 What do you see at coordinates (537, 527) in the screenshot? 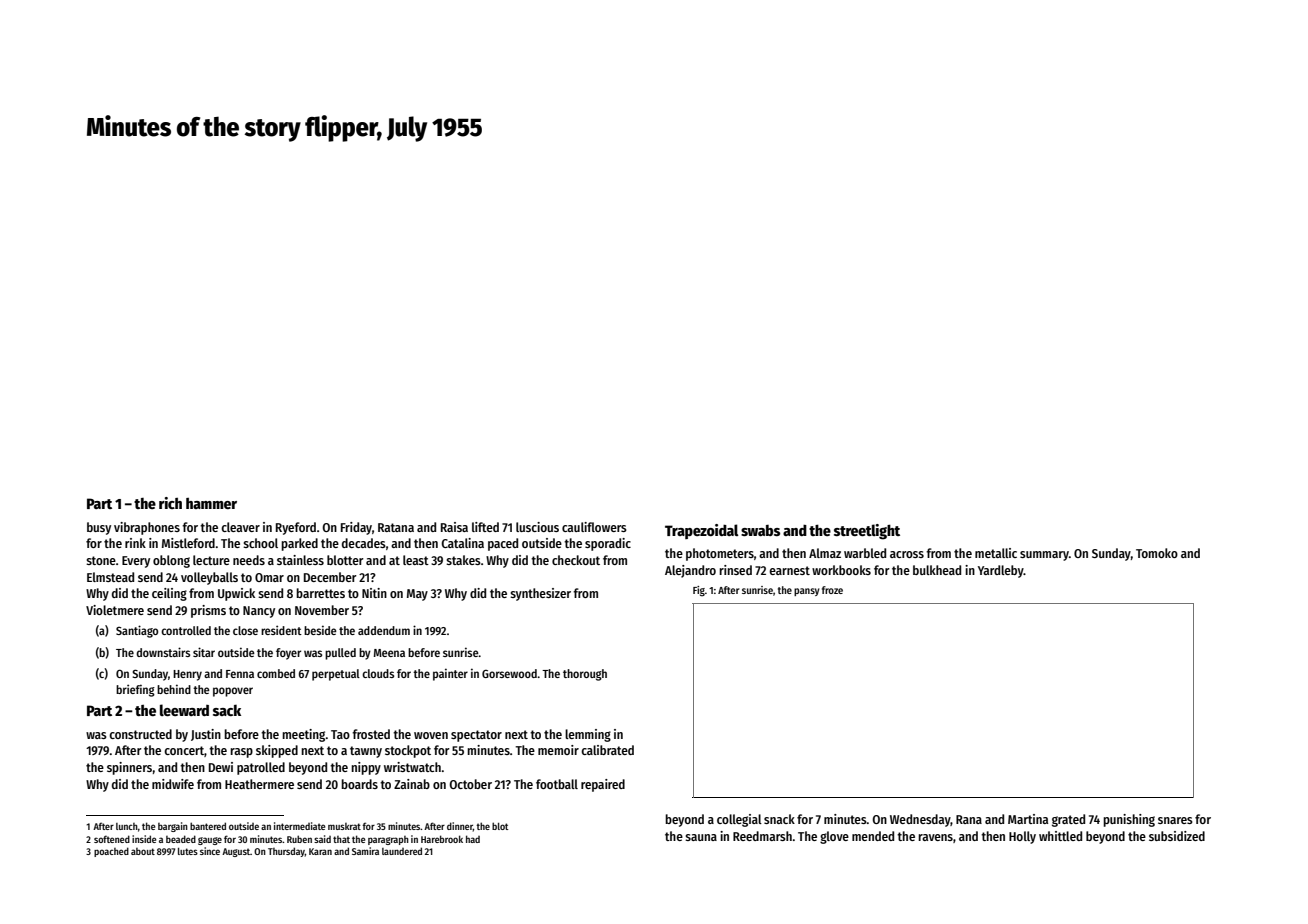
I see `luscious` at bounding box center [537, 527].
